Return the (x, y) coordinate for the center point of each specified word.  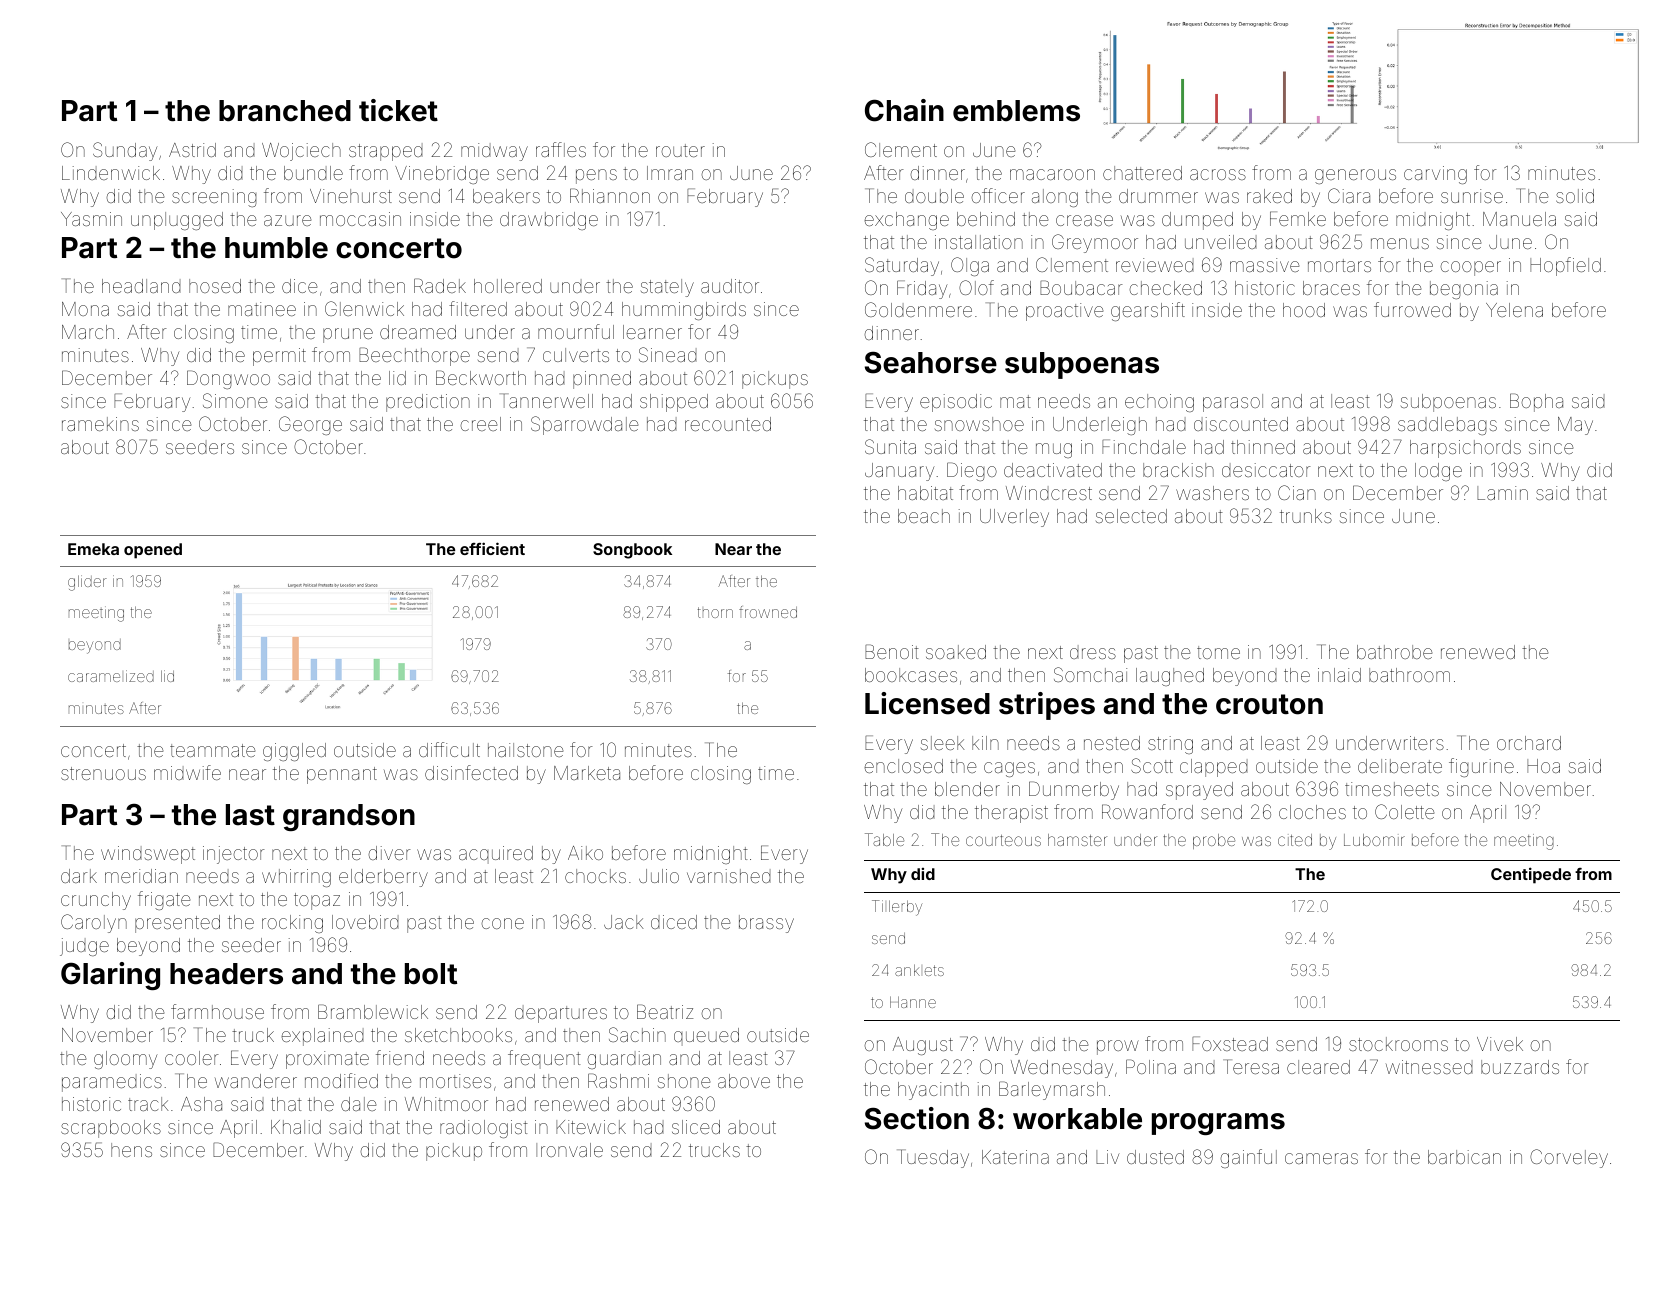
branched (285, 111)
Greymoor (1095, 243)
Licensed (927, 703)
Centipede (1531, 875)
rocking (292, 924)
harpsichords (1465, 449)
